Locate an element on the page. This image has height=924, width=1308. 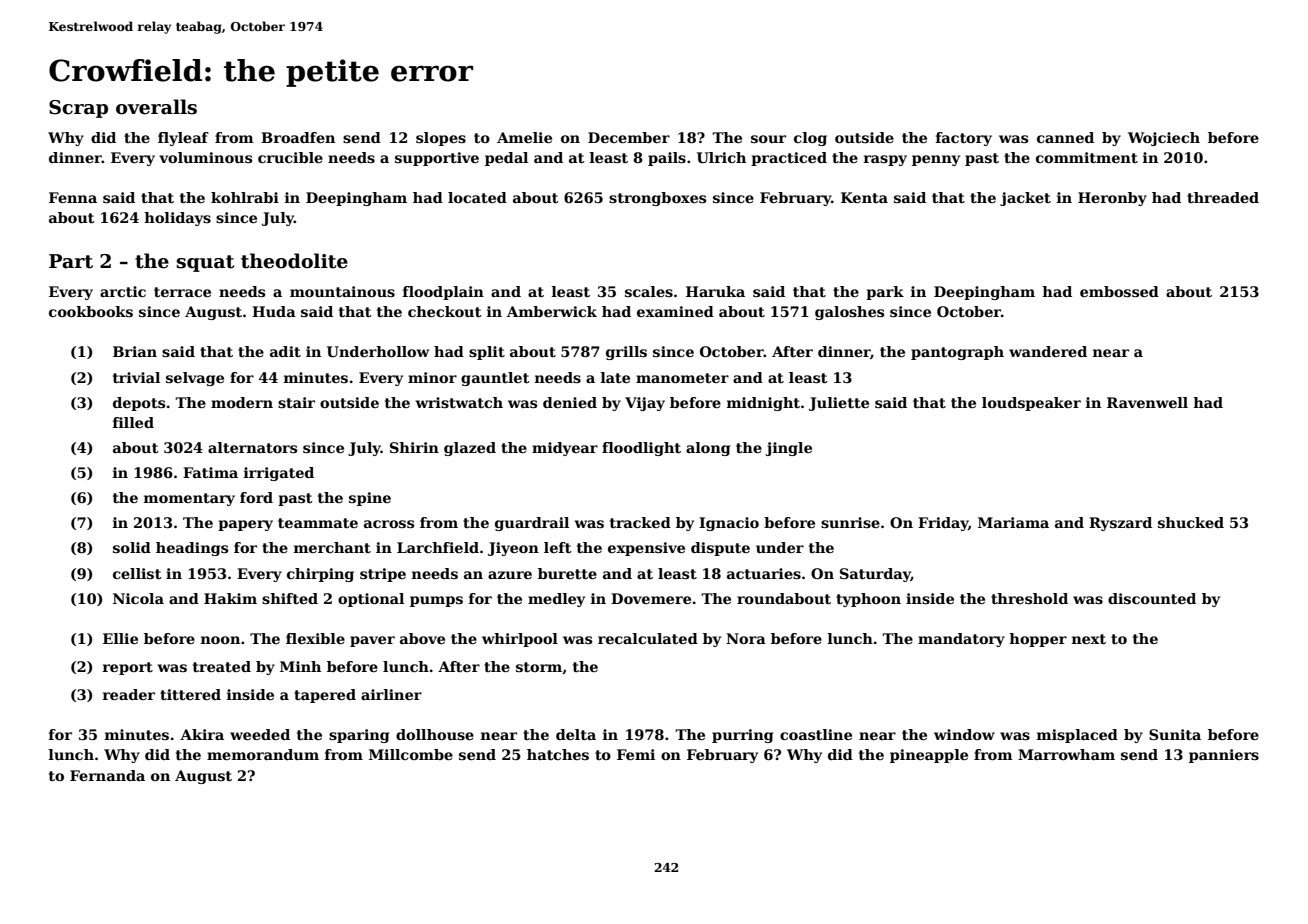
storm is located at coordinates (539, 667).
